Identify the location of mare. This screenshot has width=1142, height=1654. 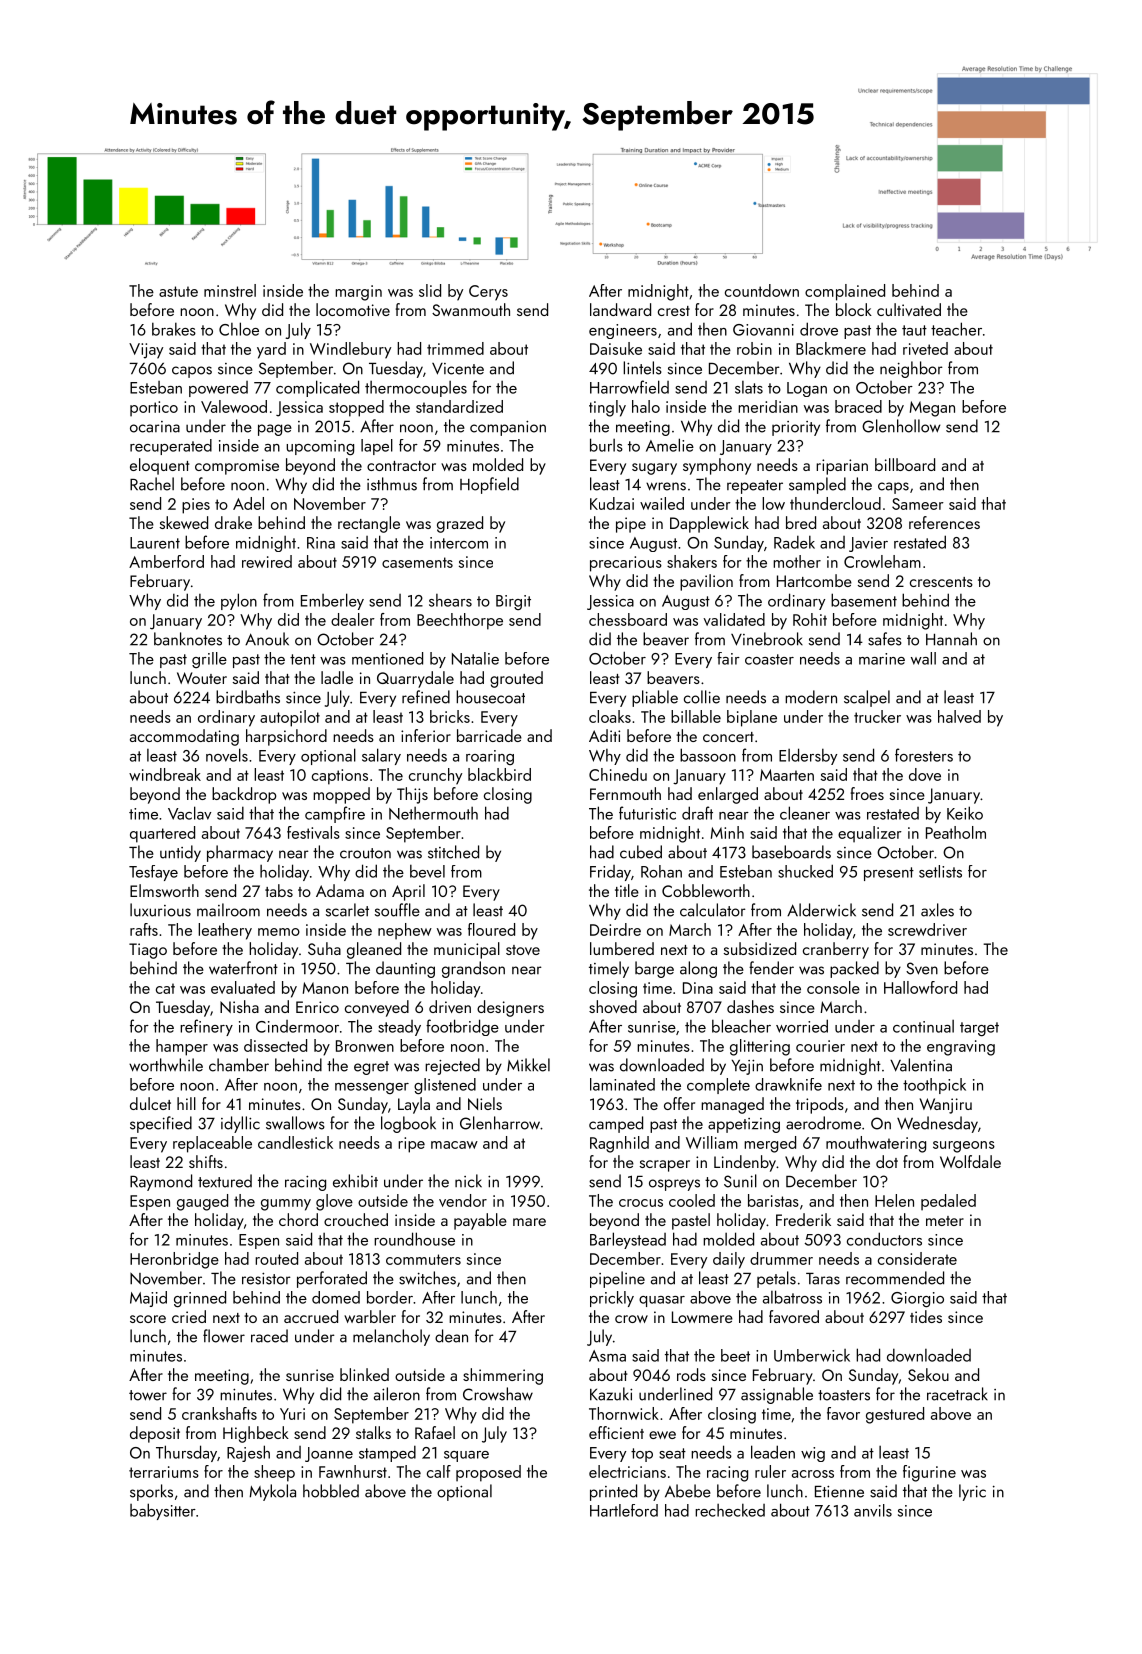
(529, 1222).
